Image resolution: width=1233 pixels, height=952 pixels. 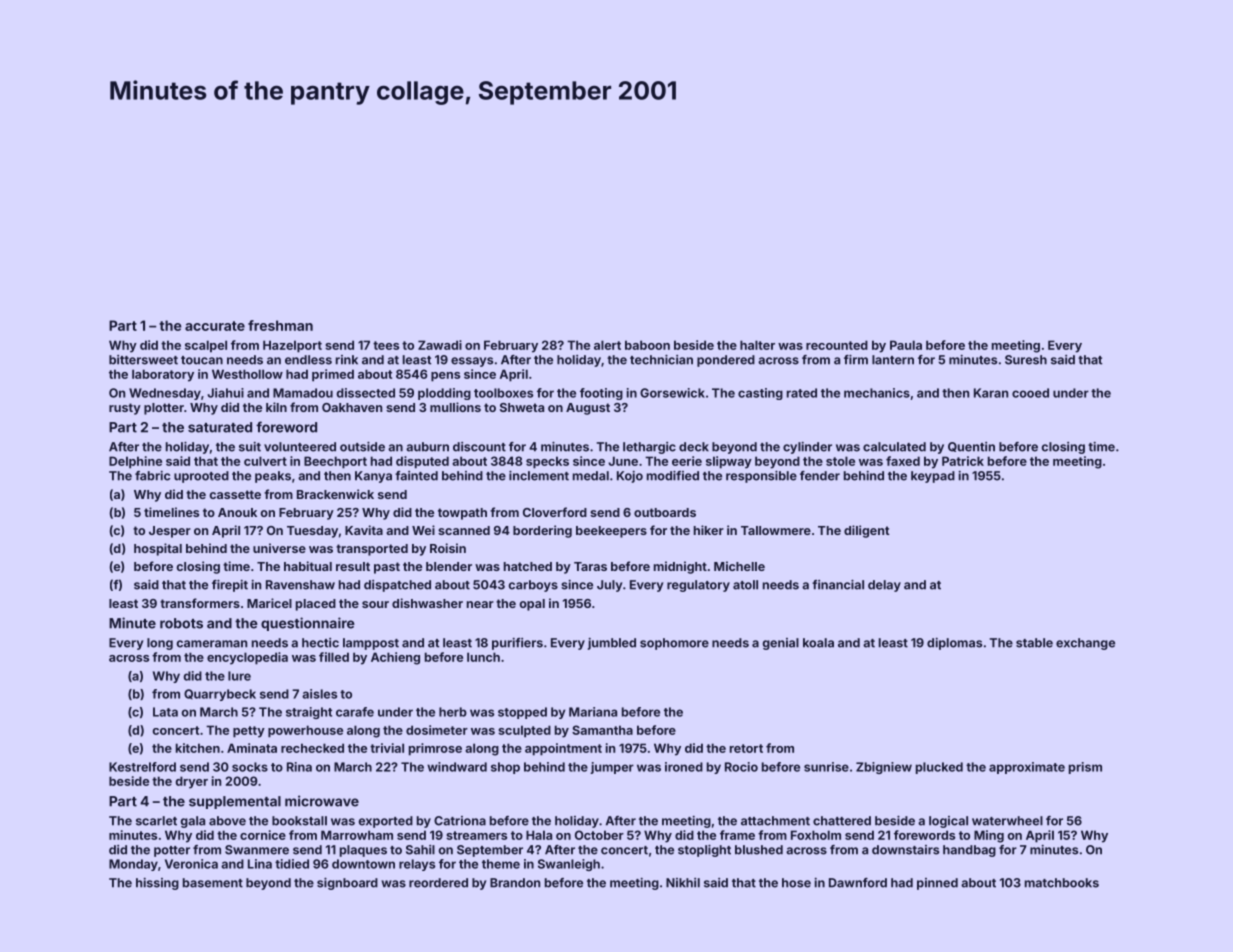 I want to click on Quentin, so click(x=971, y=447).
